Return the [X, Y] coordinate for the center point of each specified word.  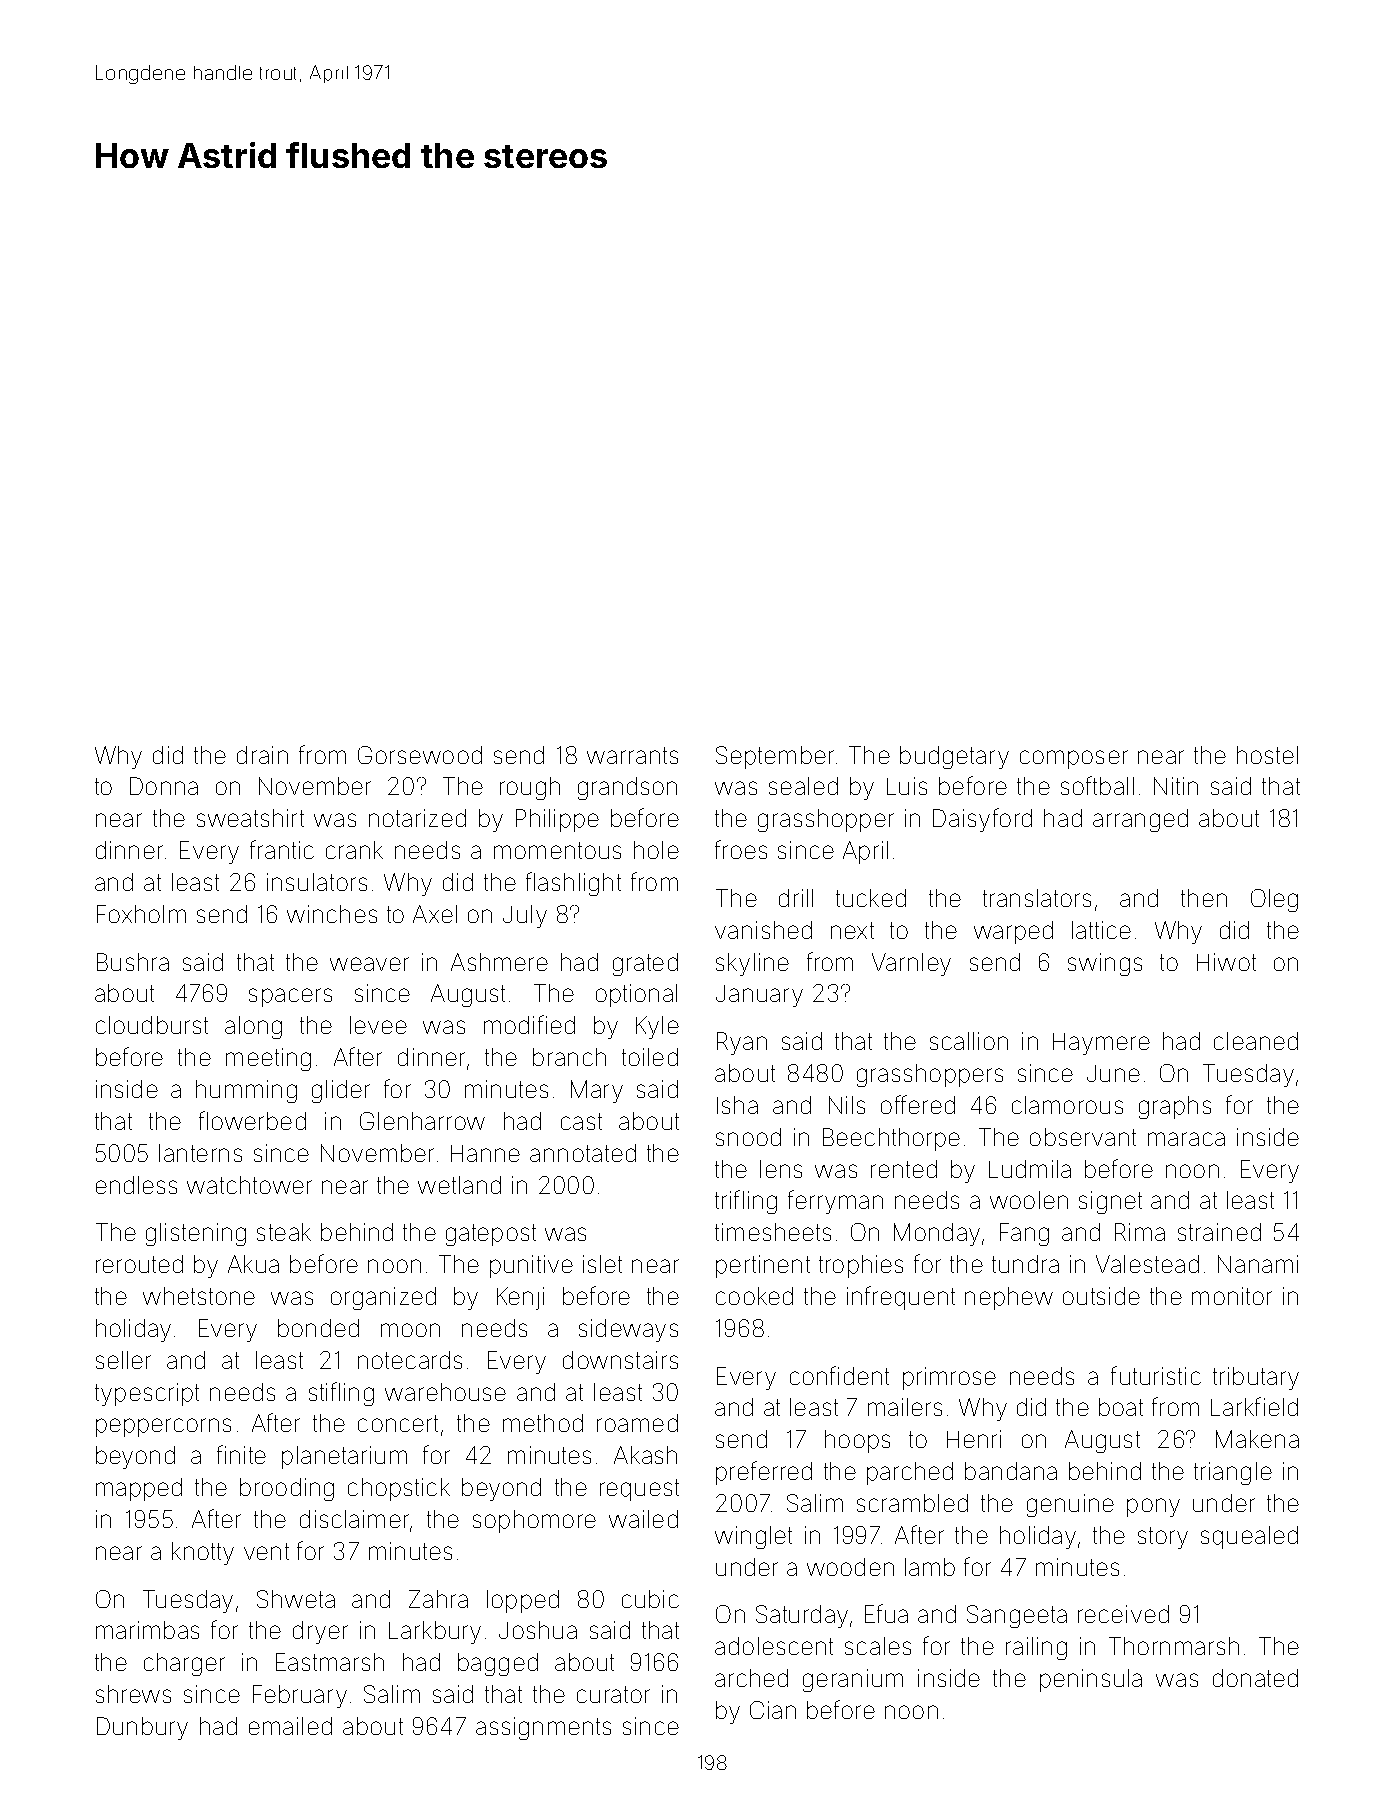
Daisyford [982, 820]
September [775, 757]
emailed [290, 1726]
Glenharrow [422, 1121]
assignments [543, 1728]
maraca [1186, 1139]
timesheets [773, 1232]
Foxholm [141, 914]
